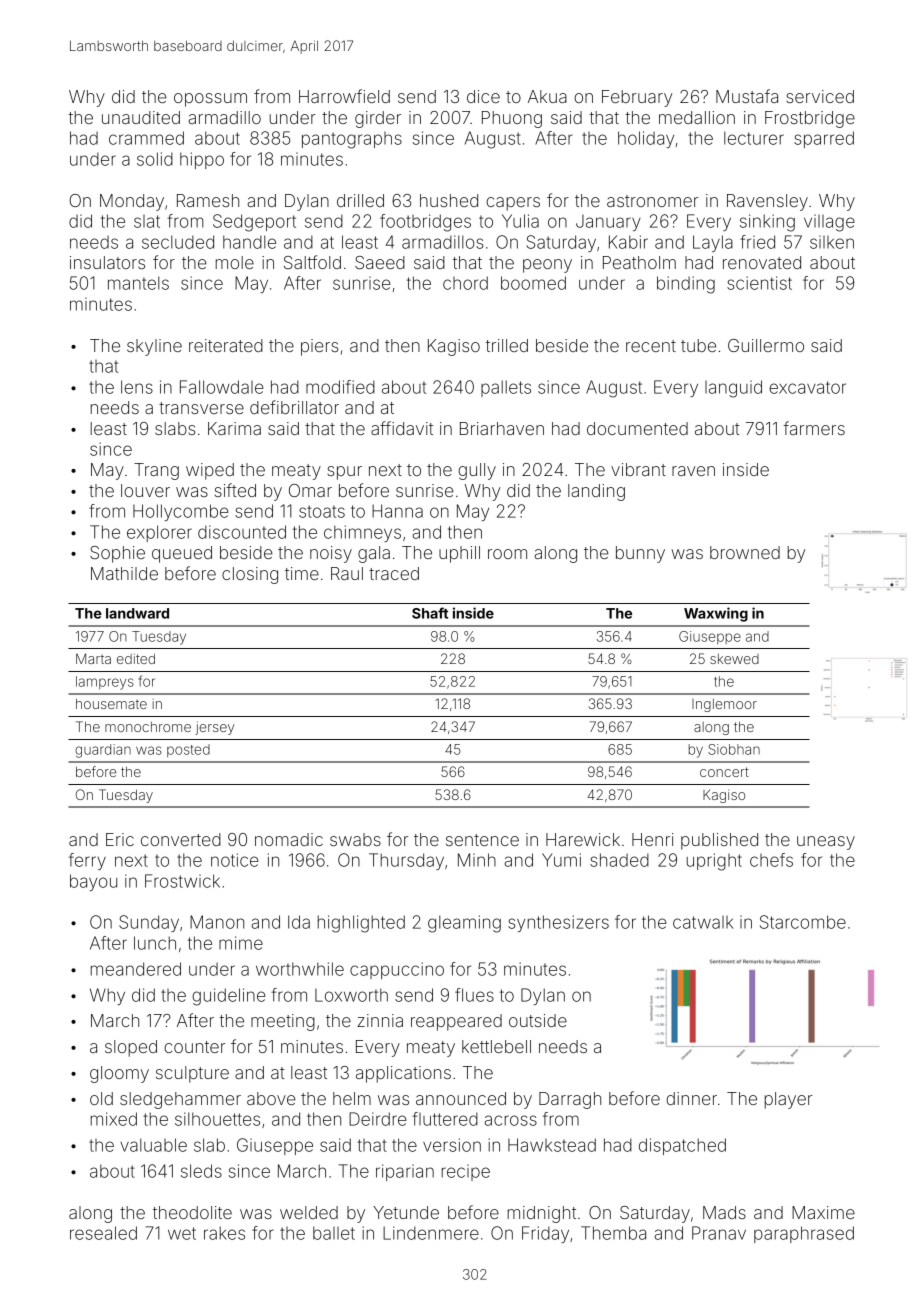  I want to click on Pranav, so click(719, 1233).
